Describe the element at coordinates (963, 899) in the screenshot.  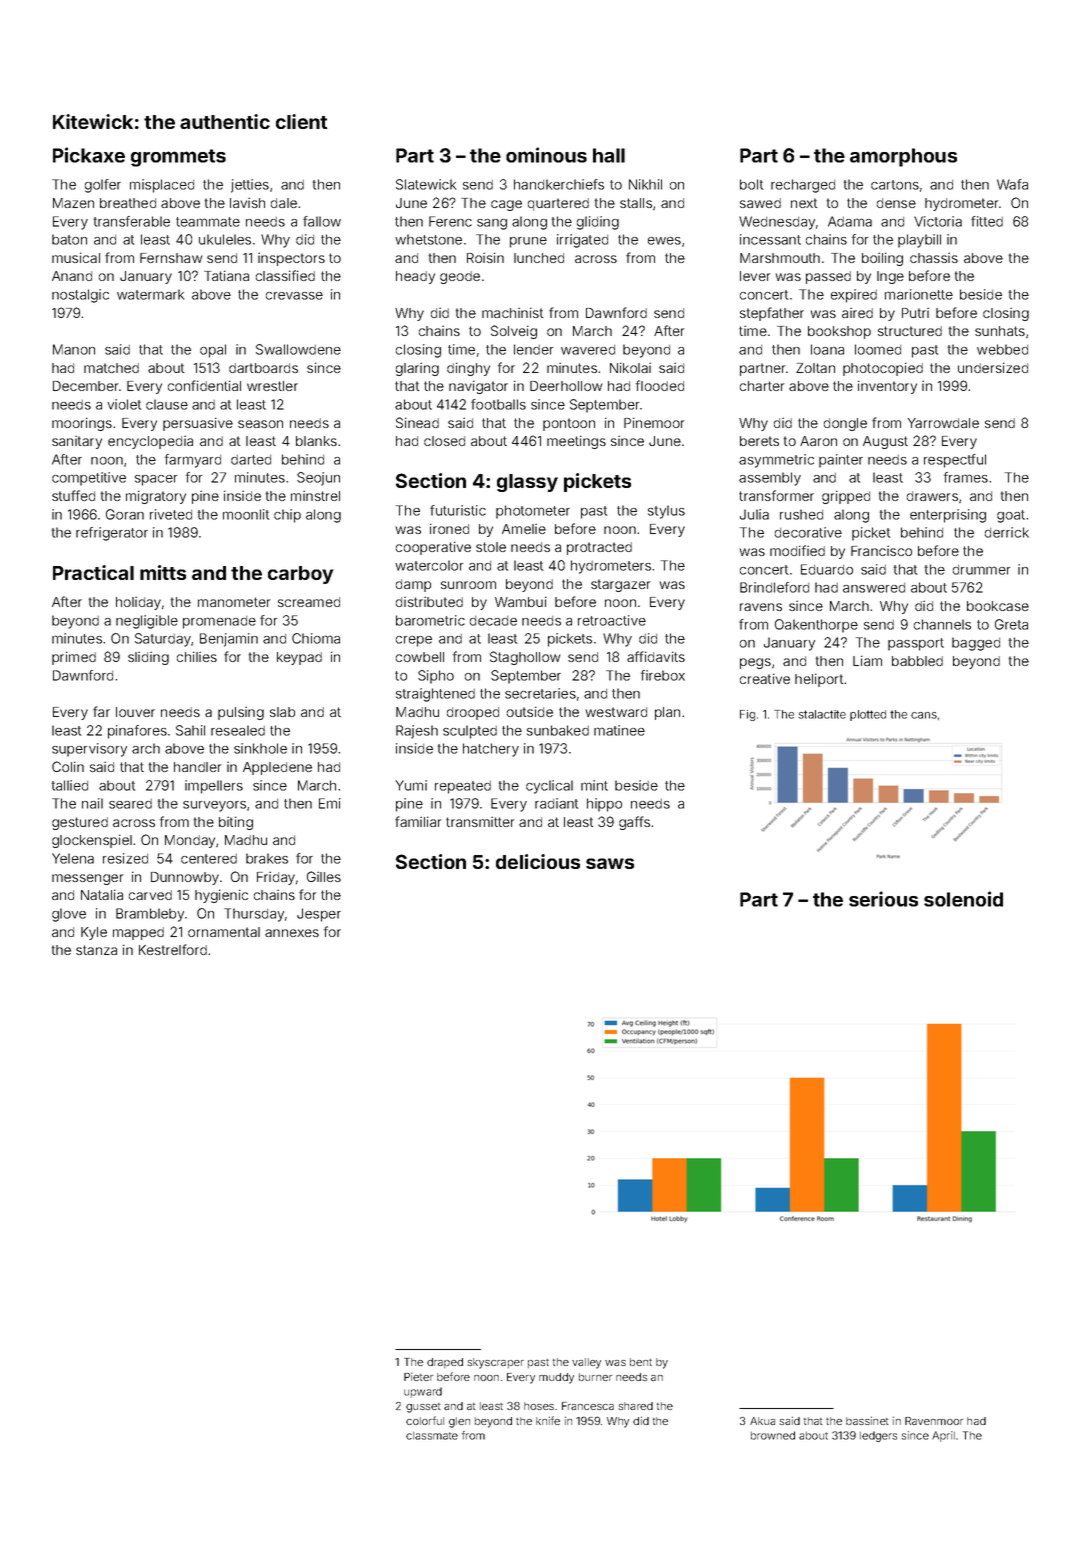
I see `solenoid` at that location.
